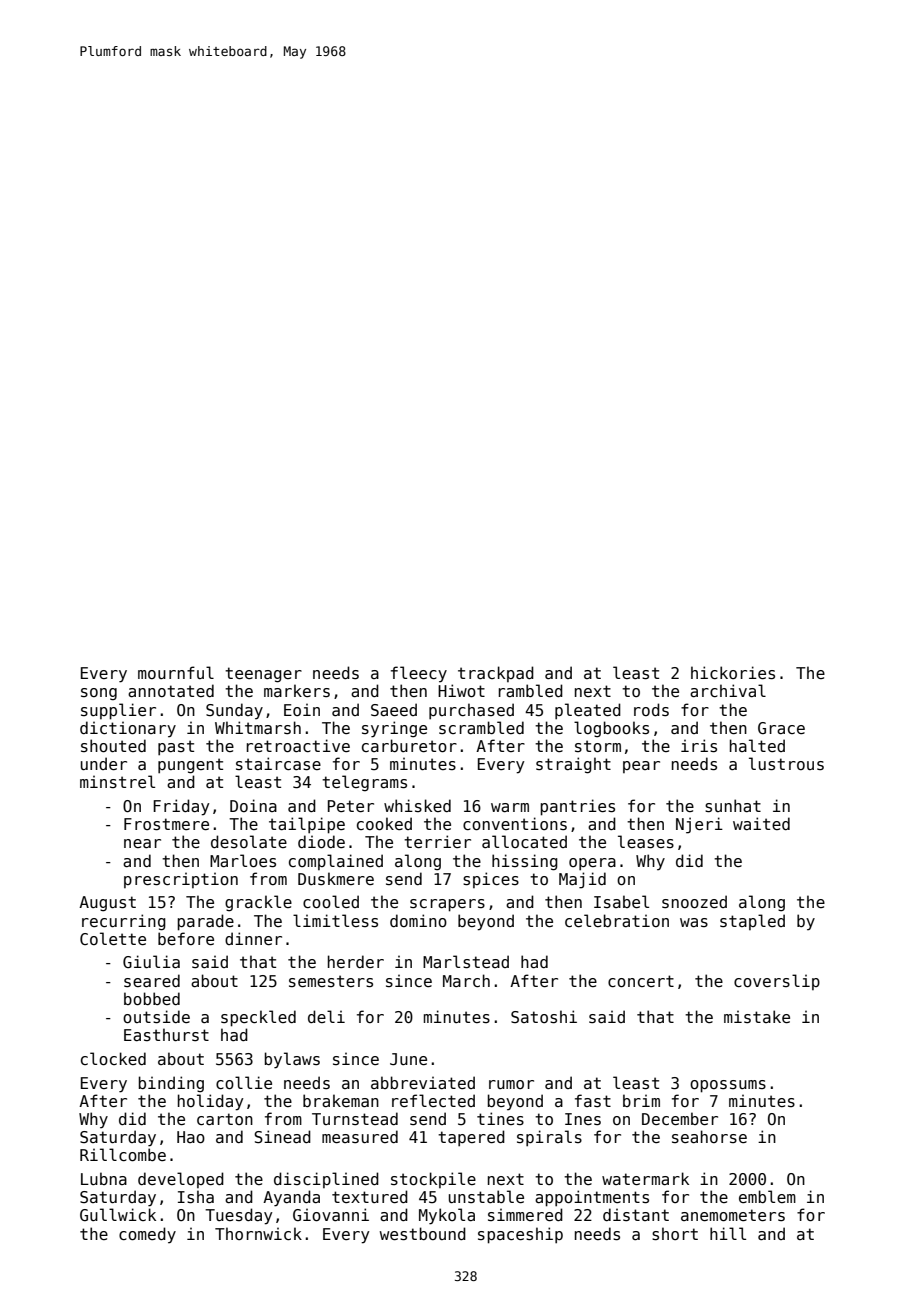 The width and height of the page is (908, 1316). What do you see at coordinates (176, 672) in the page?
I see `mournful` at bounding box center [176, 672].
